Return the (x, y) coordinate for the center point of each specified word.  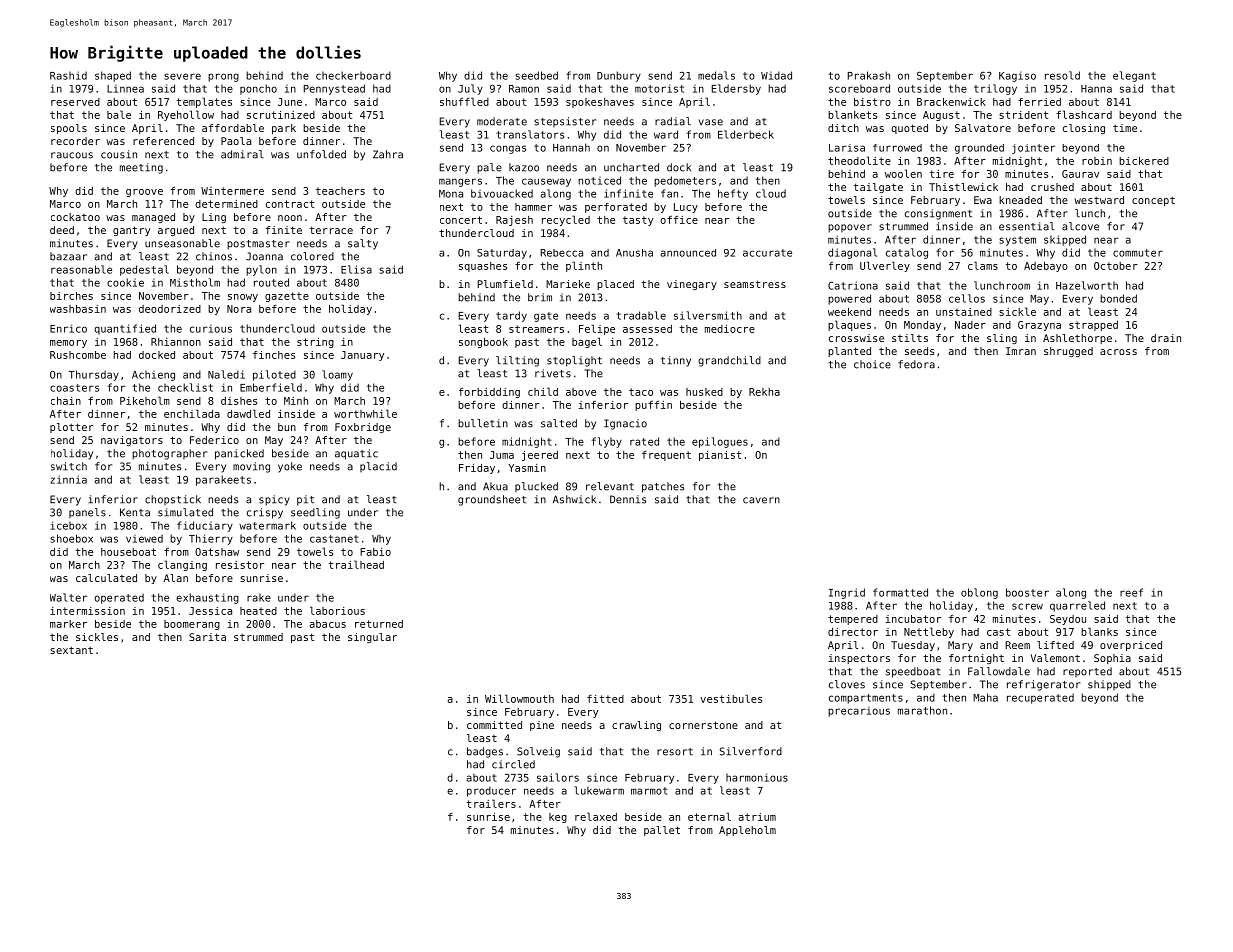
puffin (653, 406)
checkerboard (353, 75)
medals (716, 75)
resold (1062, 75)
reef (1131, 592)
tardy (511, 316)
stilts (910, 338)
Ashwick (574, 499)
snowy (243, 298)
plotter (72, 428)
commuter (1138, 253)
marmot (649, 791)
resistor (240, 565)
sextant (71, 650)
